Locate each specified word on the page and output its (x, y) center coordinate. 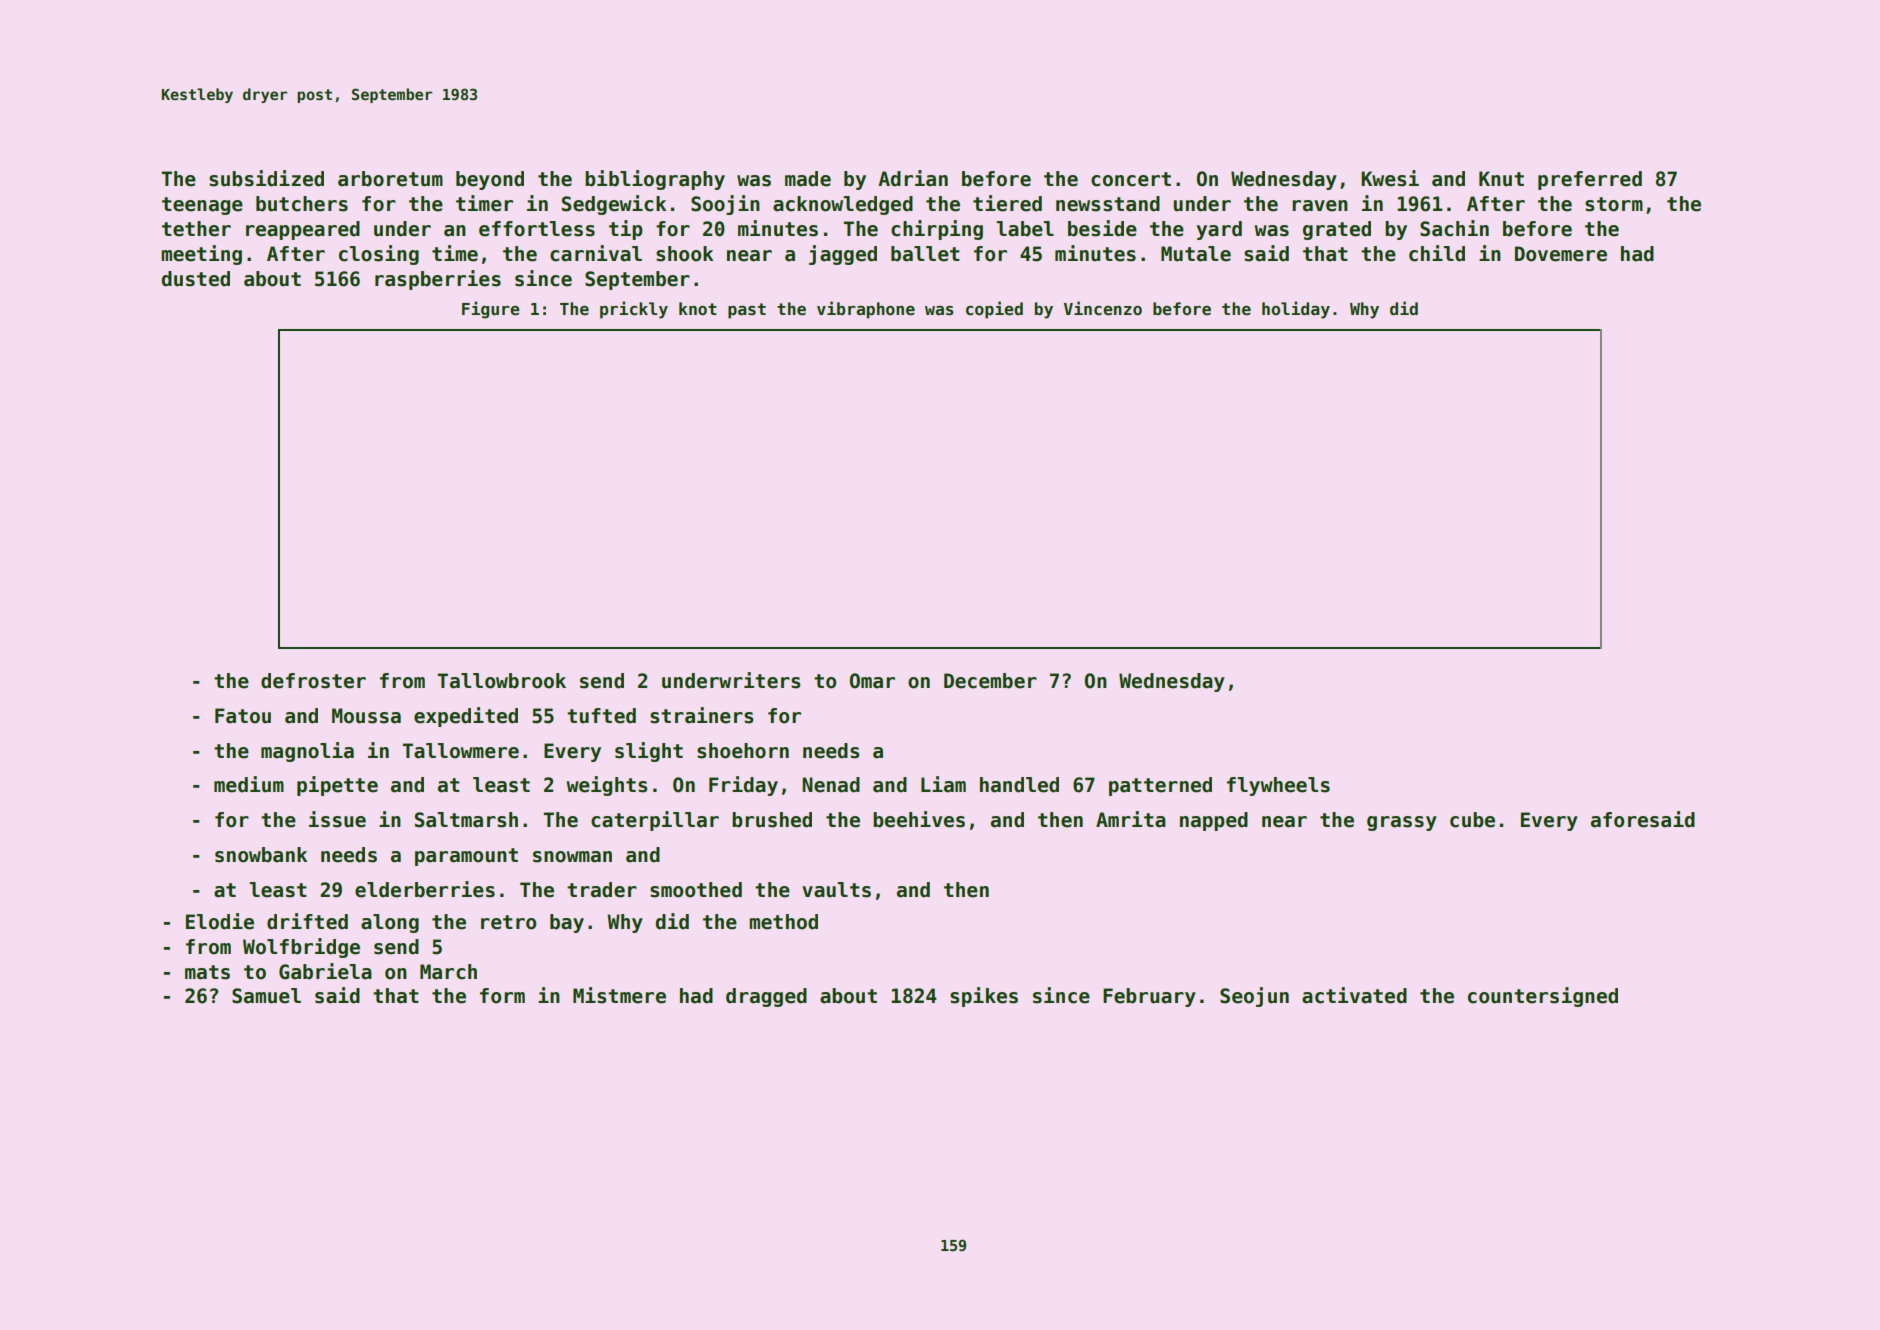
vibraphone (866, 310)
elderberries (425, 889)
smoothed (696, 890)
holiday (1296, 310)
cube (1472, 820)
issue (337, 819)
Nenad (831, 785)
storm (1614, 204)
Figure (491, 310)
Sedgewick (614, 205)
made (808, 179)
